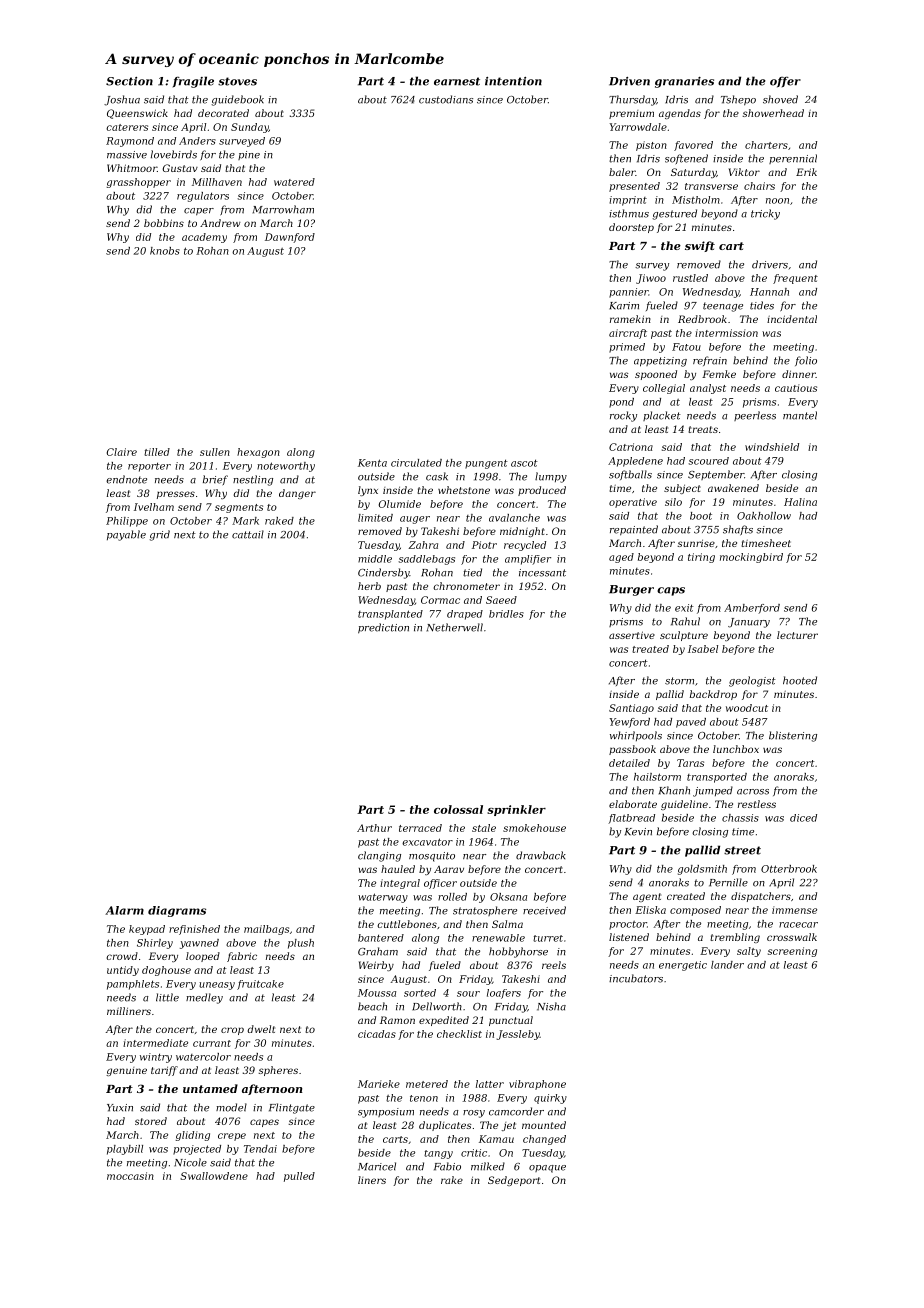 The height and width of the page is (1308, 924). Describe the element at coordinates (547, 1169) in the page. I see `opaque` at that location.
